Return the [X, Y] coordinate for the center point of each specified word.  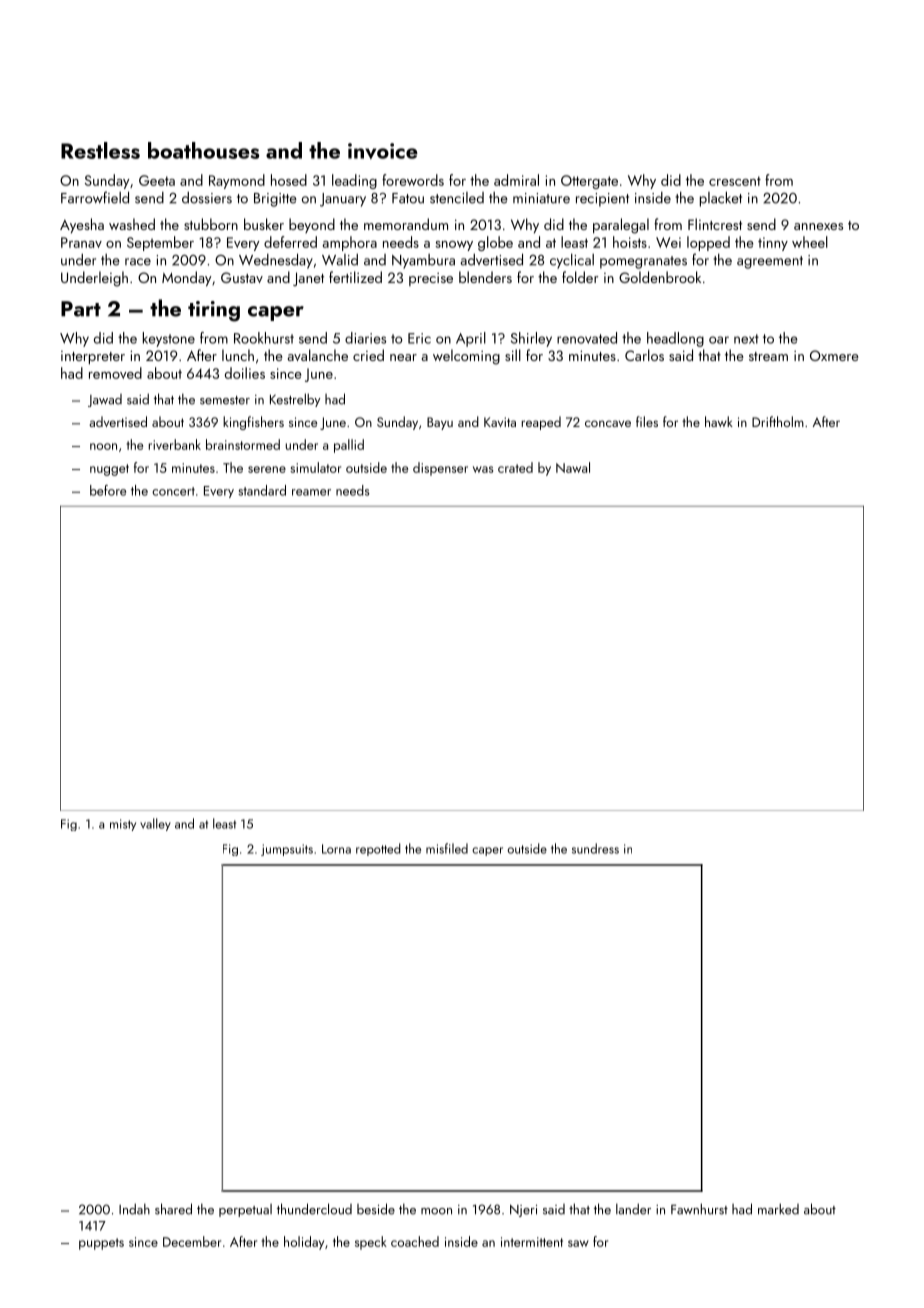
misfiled [447, 848]
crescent [735, 181]
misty [123, 825]
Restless [100, 150]
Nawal [573, 467]
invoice [383, 151]
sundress [595, 848]
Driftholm [778, 421]
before [108, 490]
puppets [101, 1244]
